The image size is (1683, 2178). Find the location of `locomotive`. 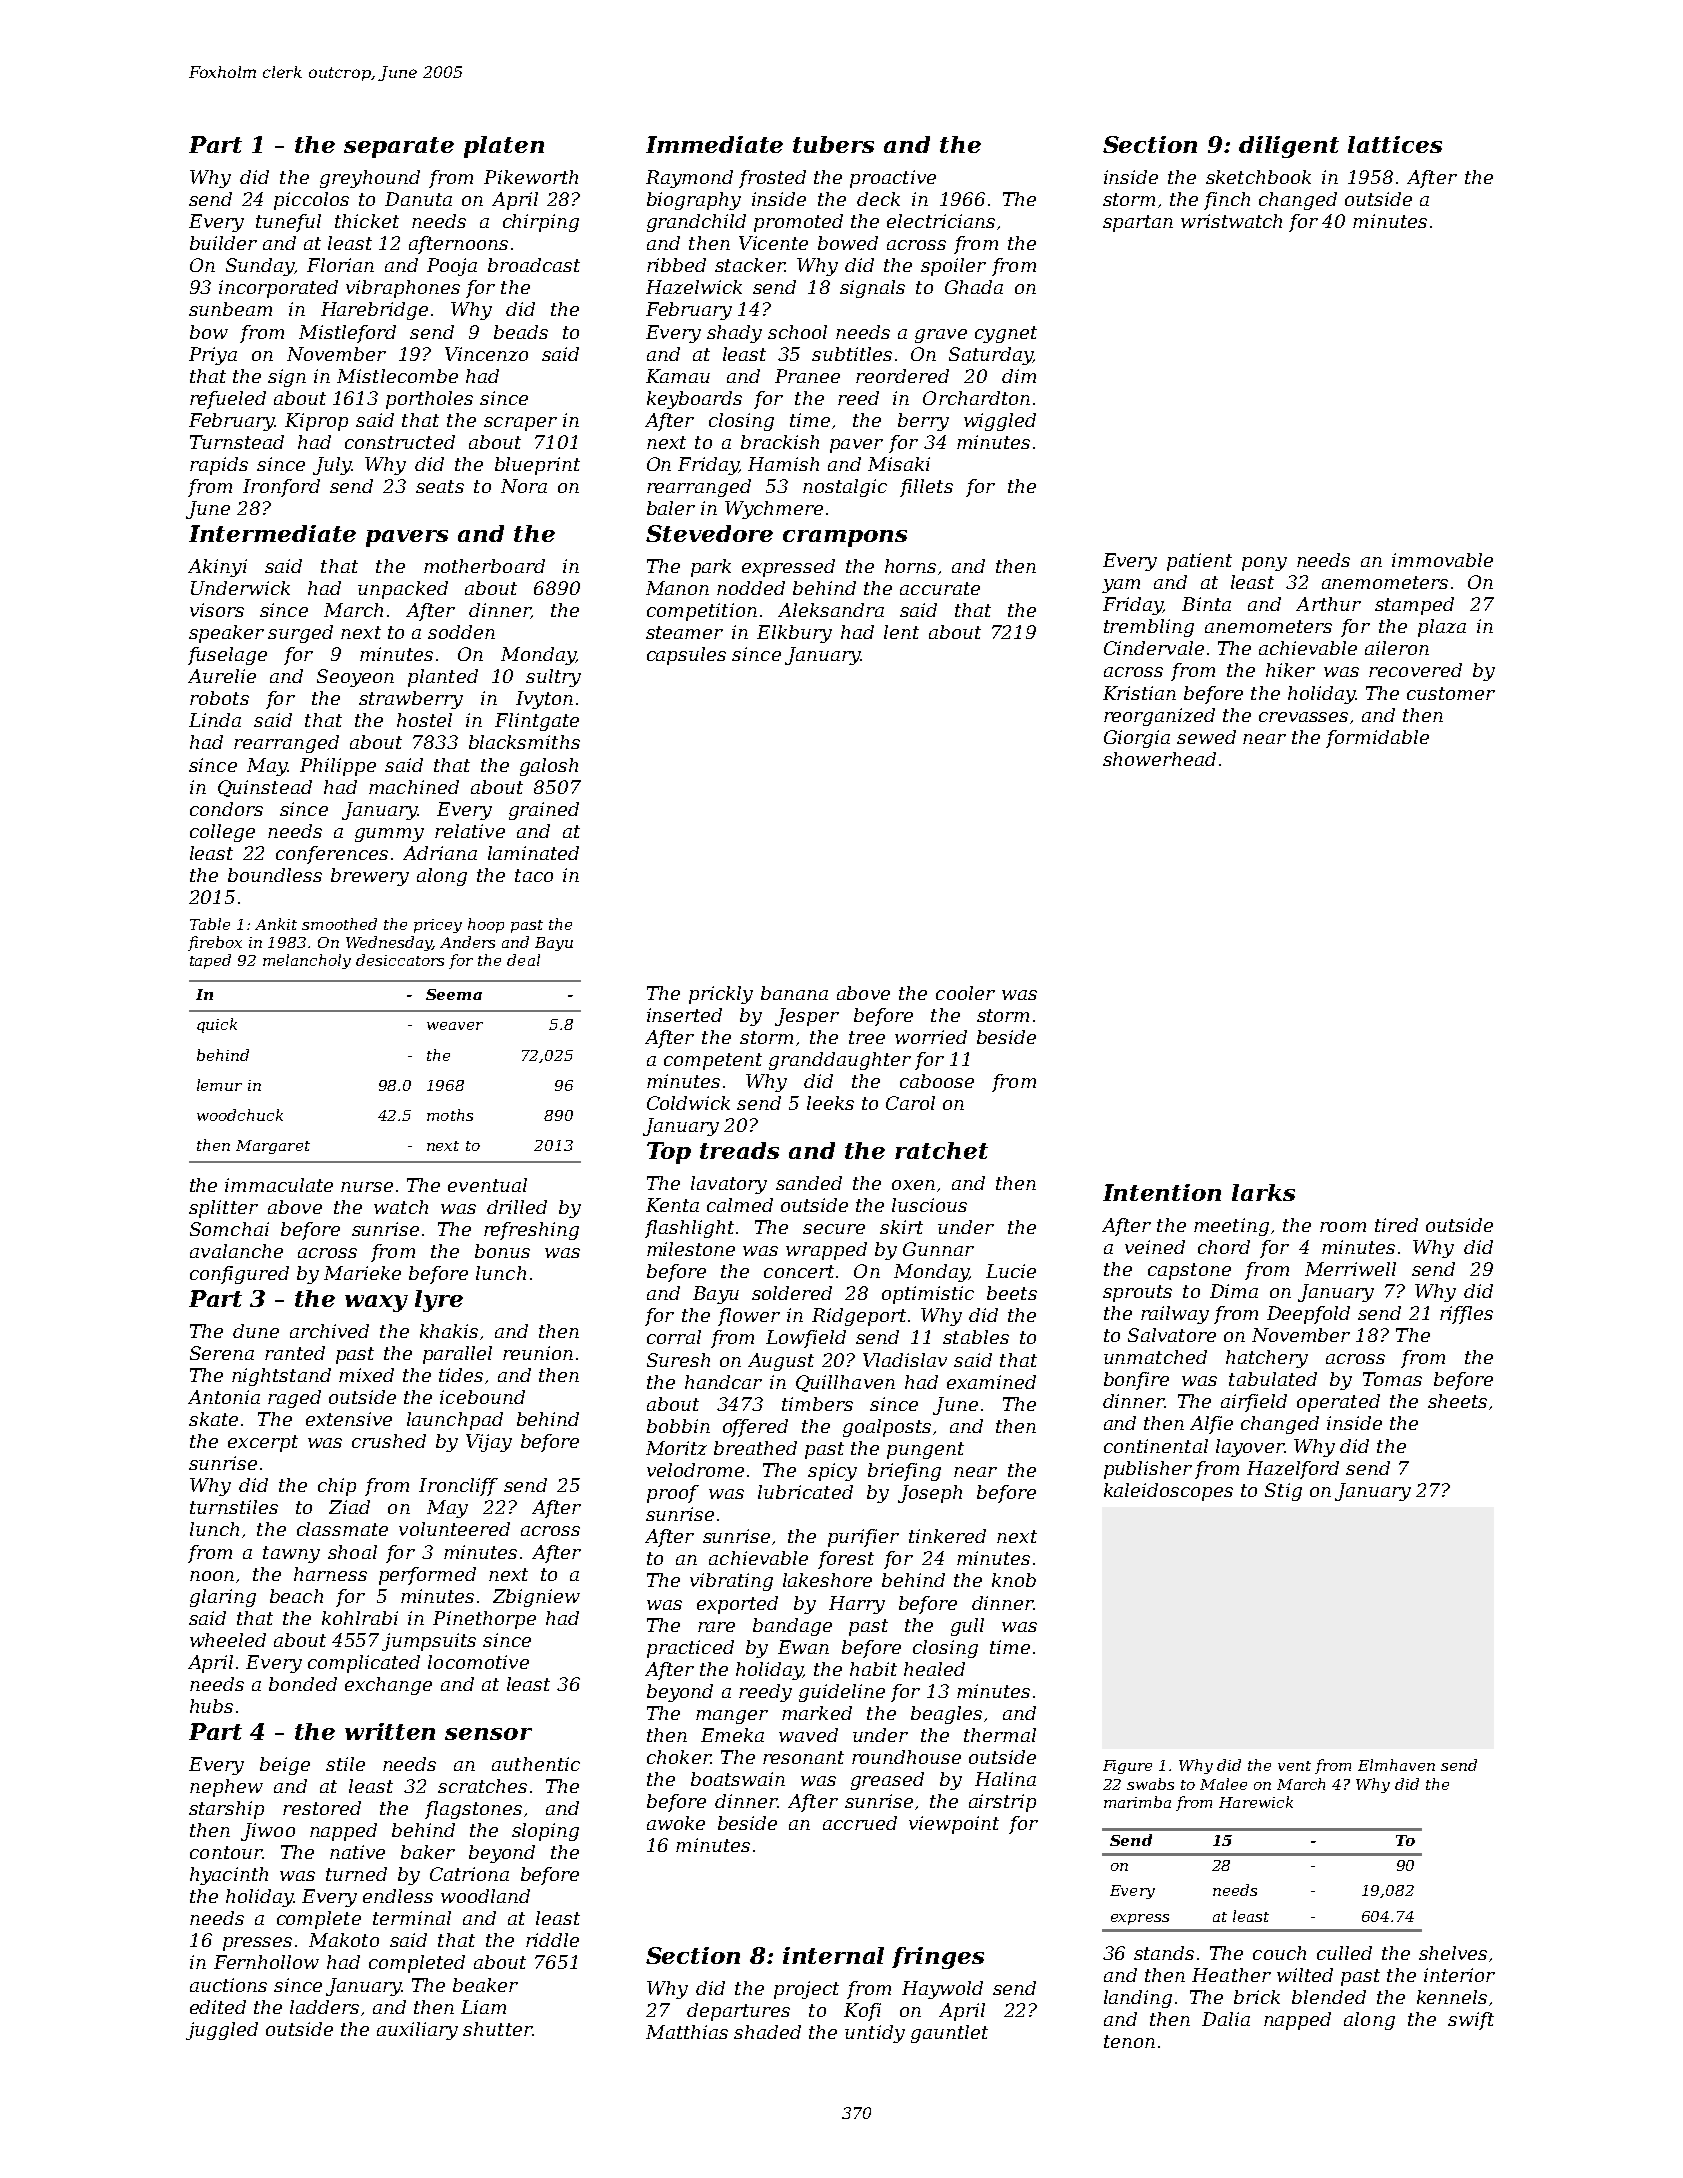

locomotive is located at coordinates (478, 1662).
